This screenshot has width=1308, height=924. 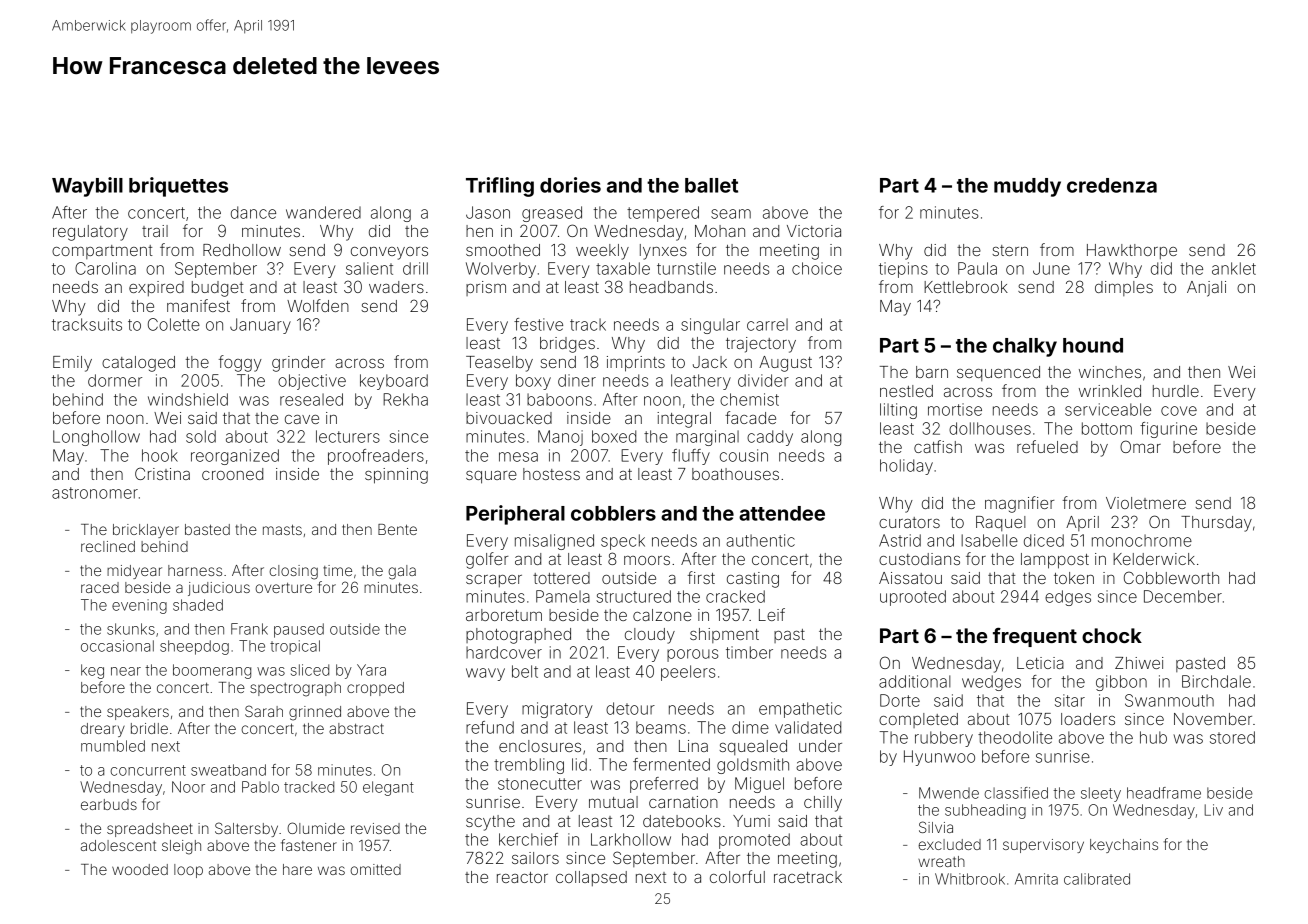 What do you see at coordinates (1036, 879) in the screenshot?
I see `Amrita` at bounding box center [1036, 879].
